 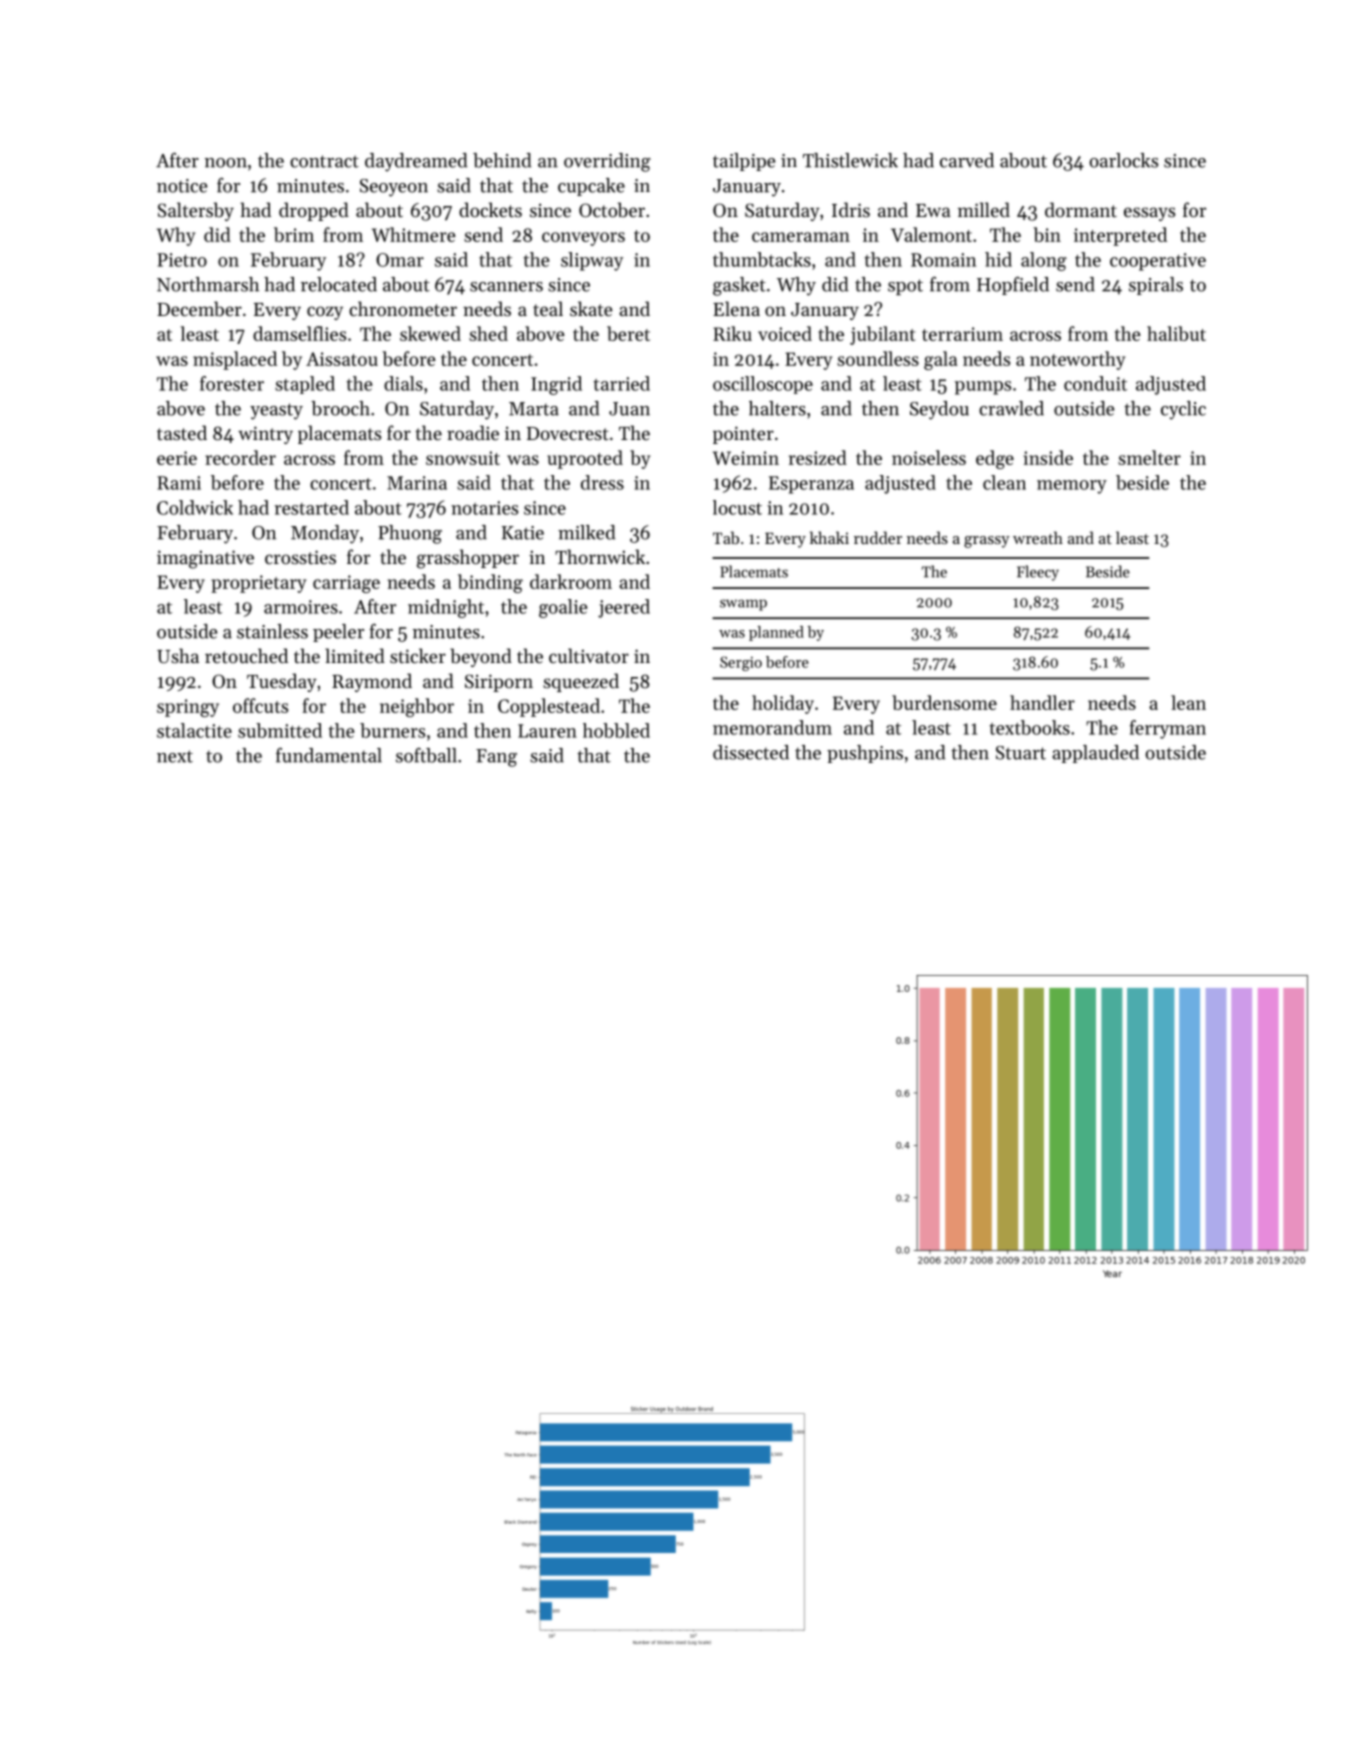 I want to click on Elena, so click(x=736, y=308).
